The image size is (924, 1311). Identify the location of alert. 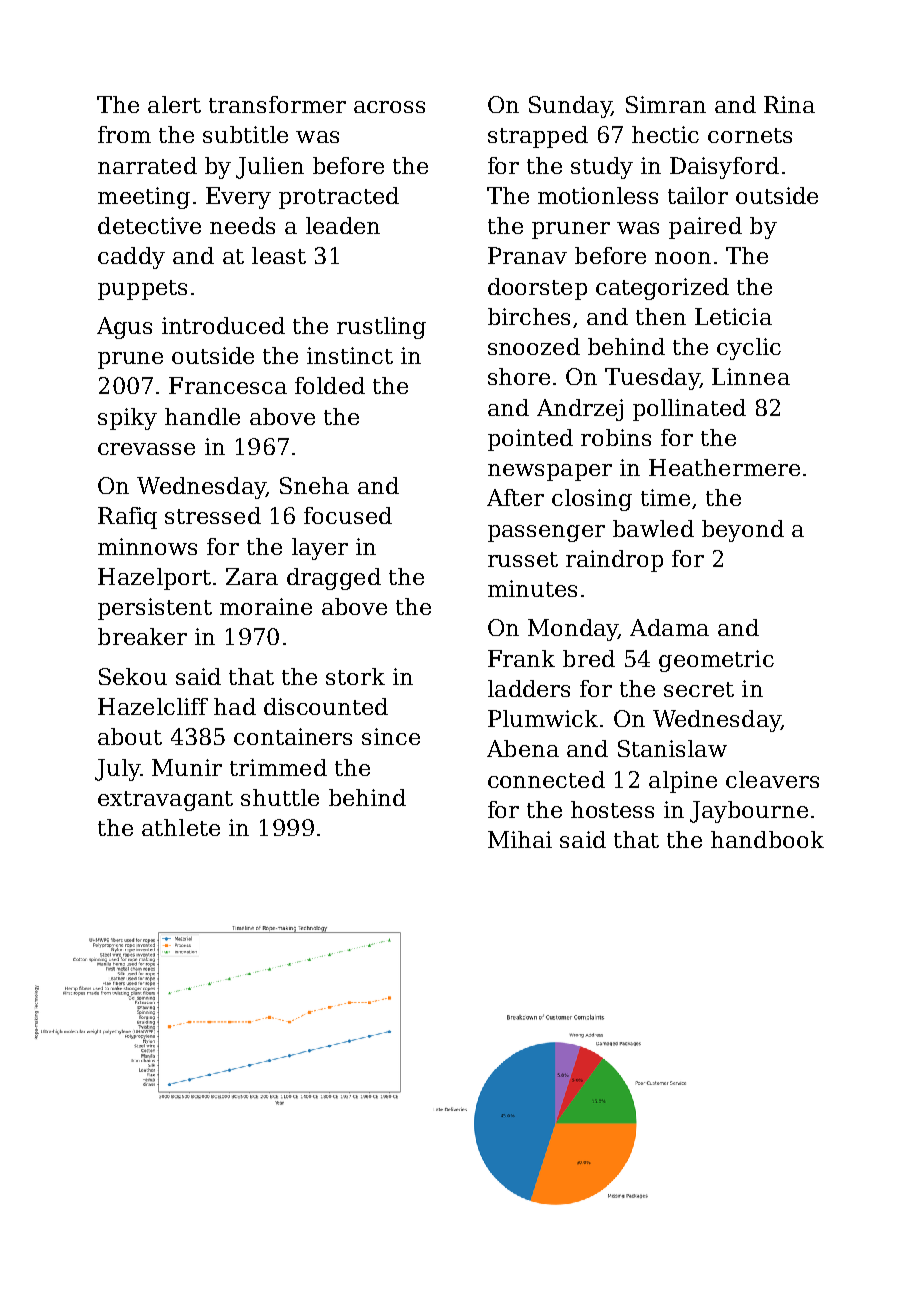
(174, 104).
